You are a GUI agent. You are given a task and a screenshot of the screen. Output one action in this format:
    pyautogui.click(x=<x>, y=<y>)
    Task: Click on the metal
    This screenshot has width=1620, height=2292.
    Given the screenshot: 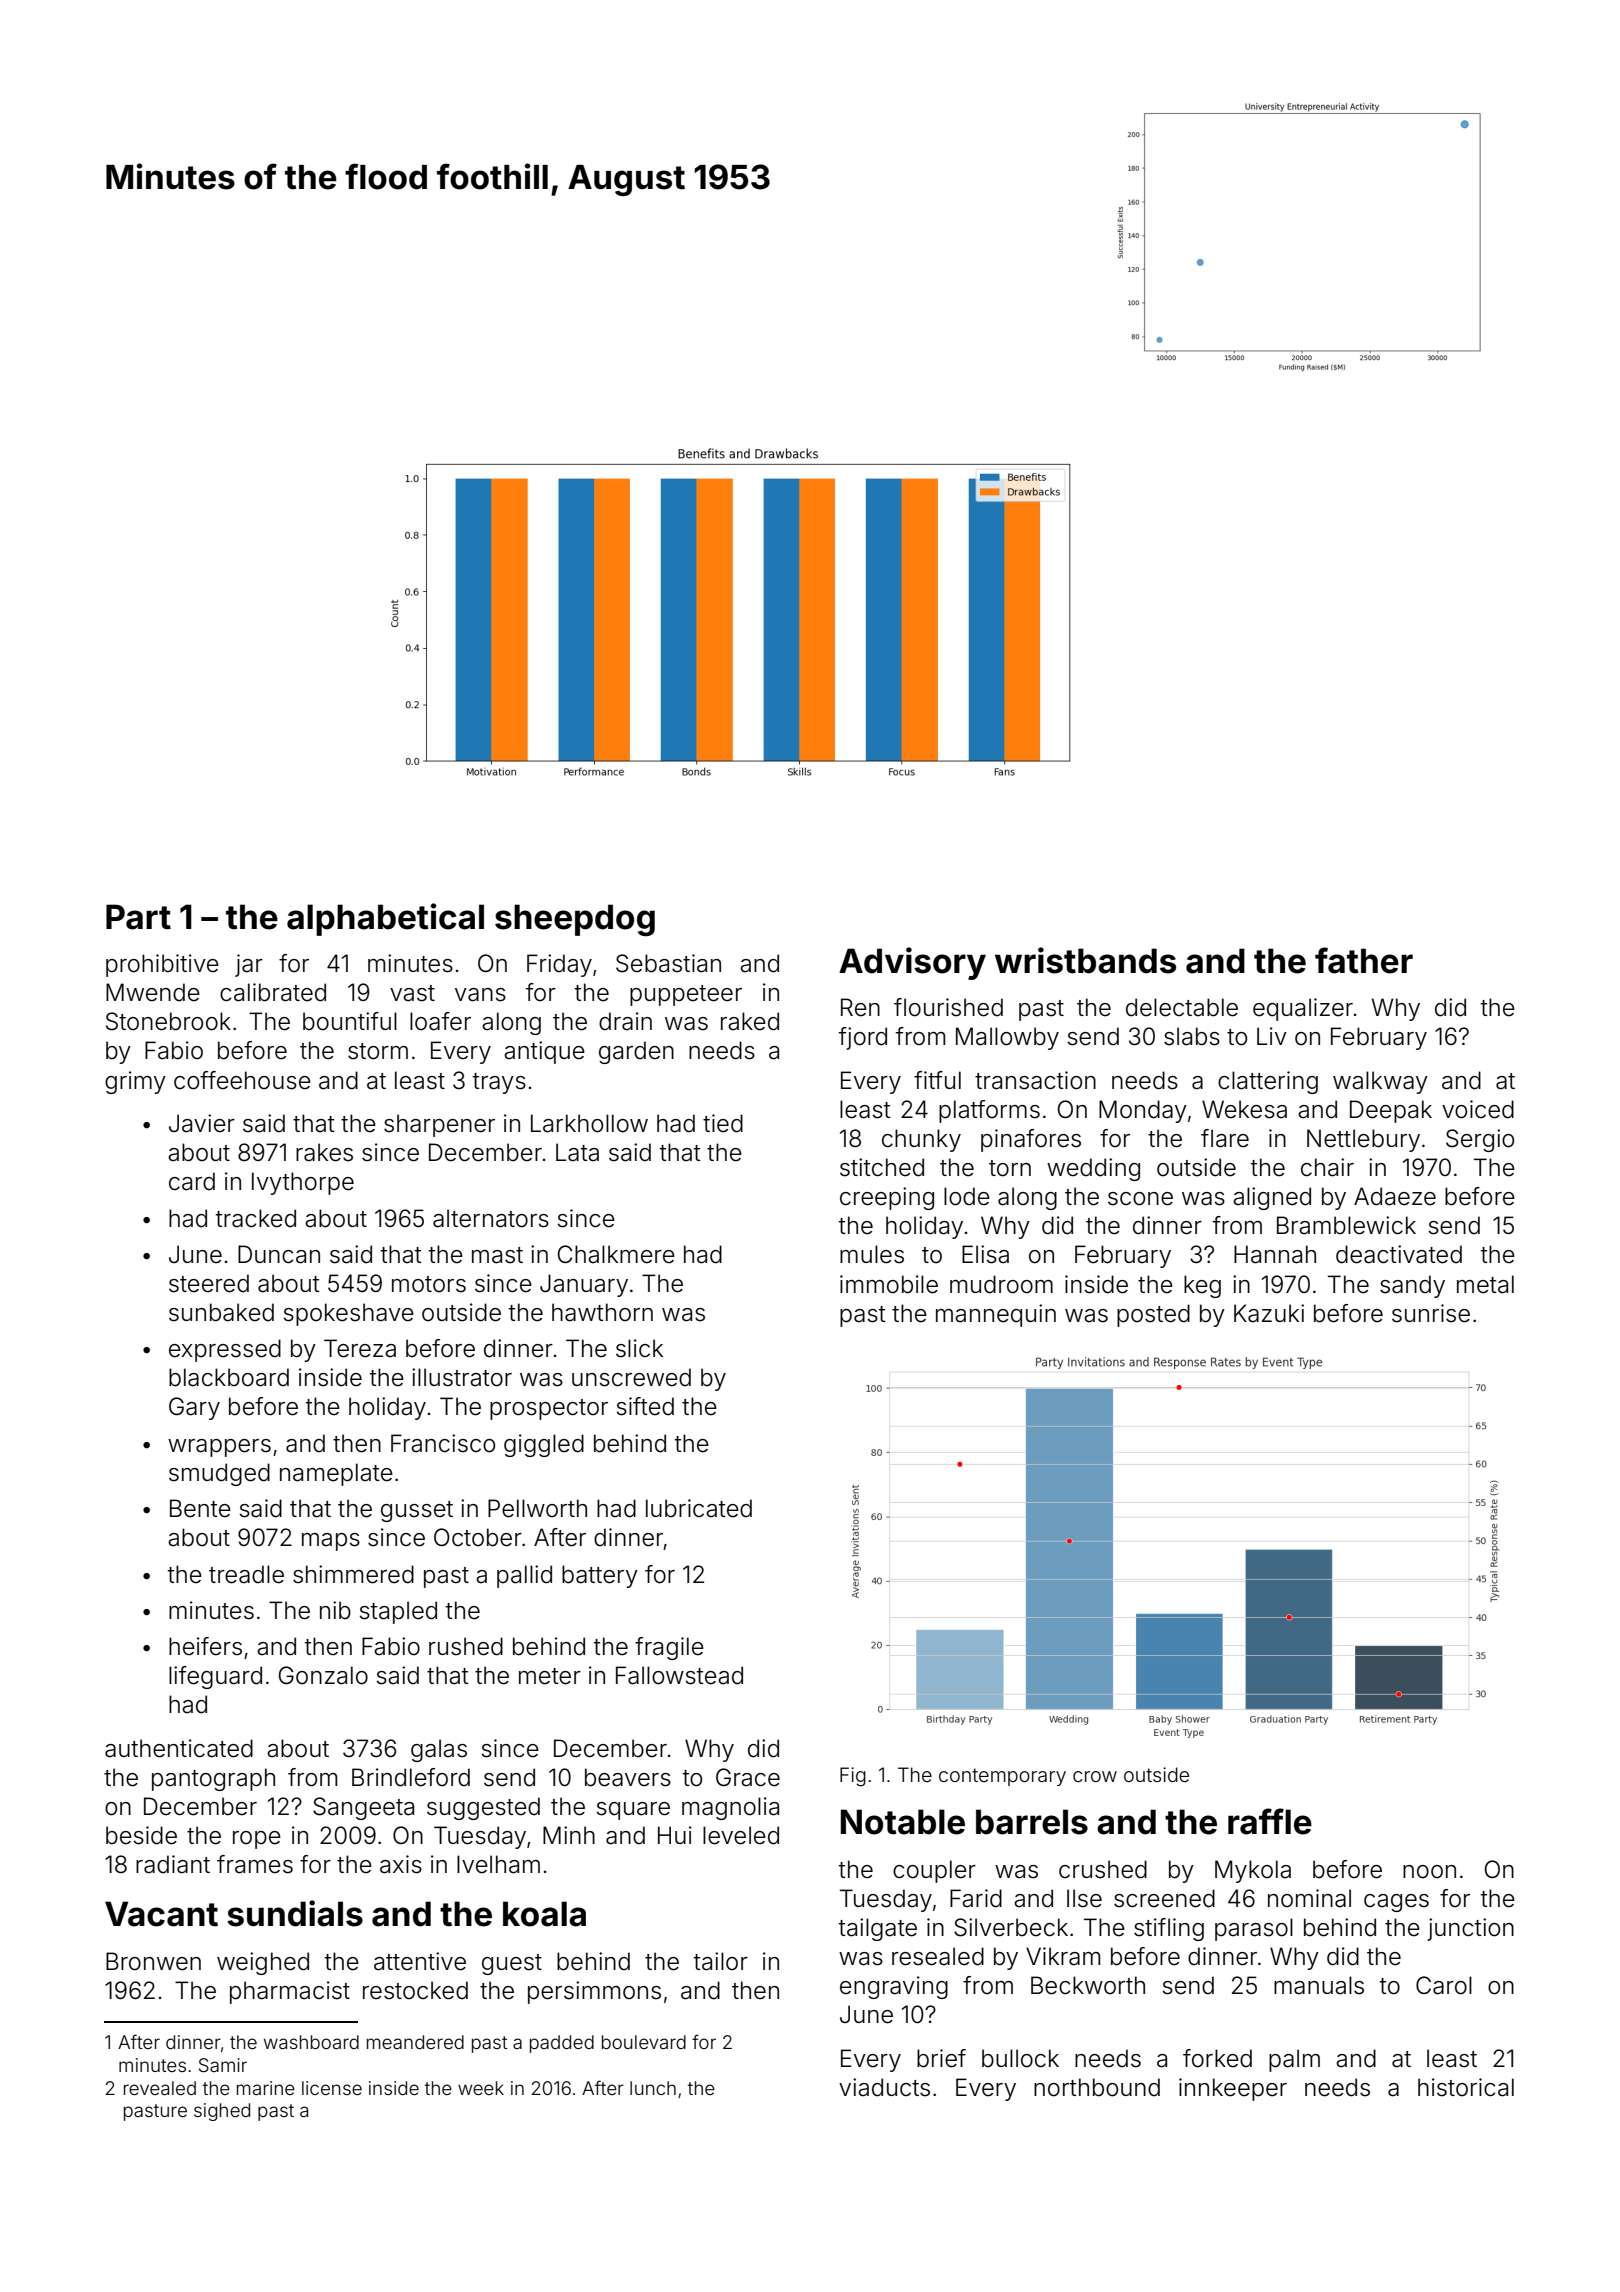 What is the action you would take?
    pyautogui.click(x=1485, y=1284)
